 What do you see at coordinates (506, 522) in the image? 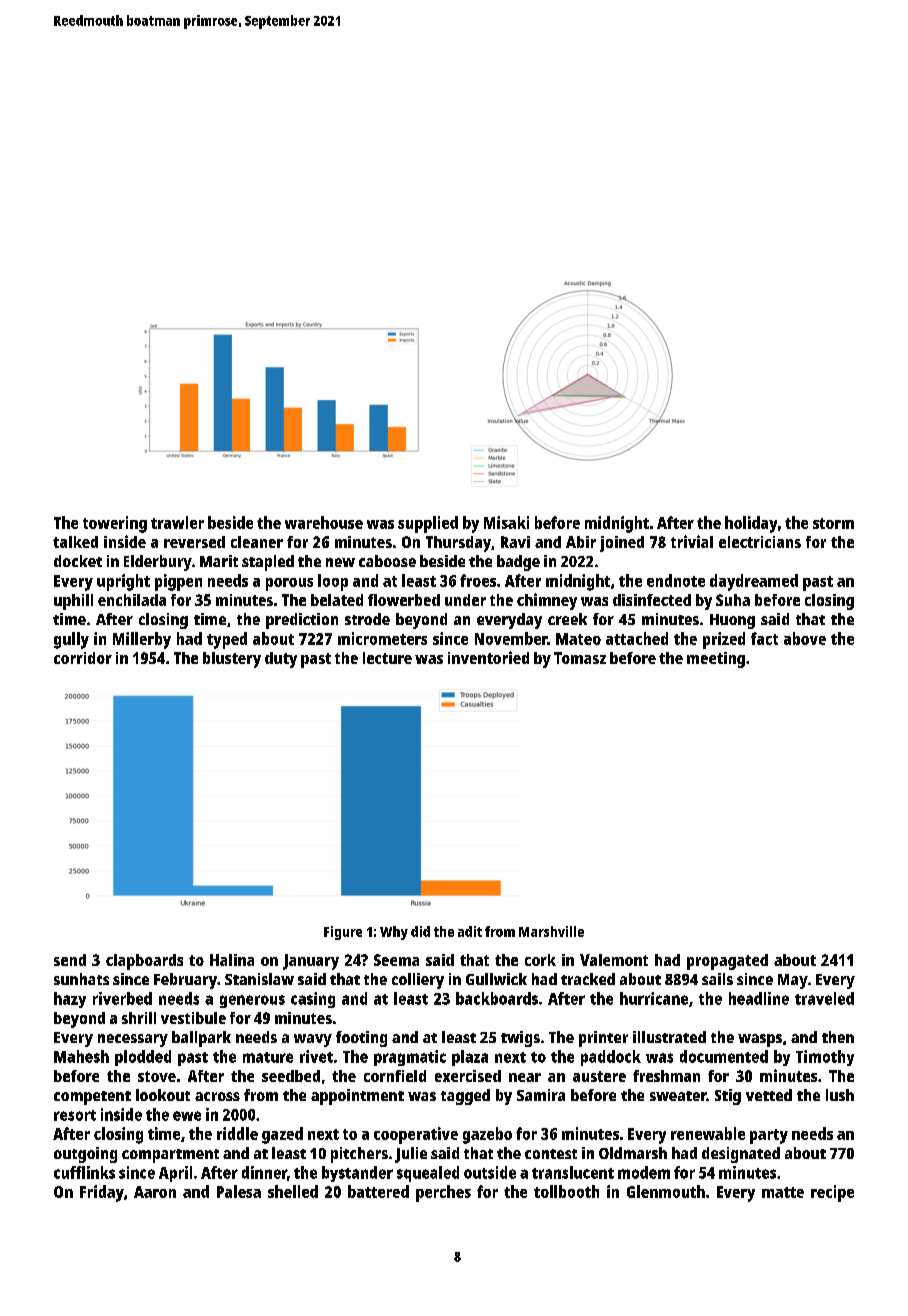
I see `Misaki` at bounding box center [506, 522].
